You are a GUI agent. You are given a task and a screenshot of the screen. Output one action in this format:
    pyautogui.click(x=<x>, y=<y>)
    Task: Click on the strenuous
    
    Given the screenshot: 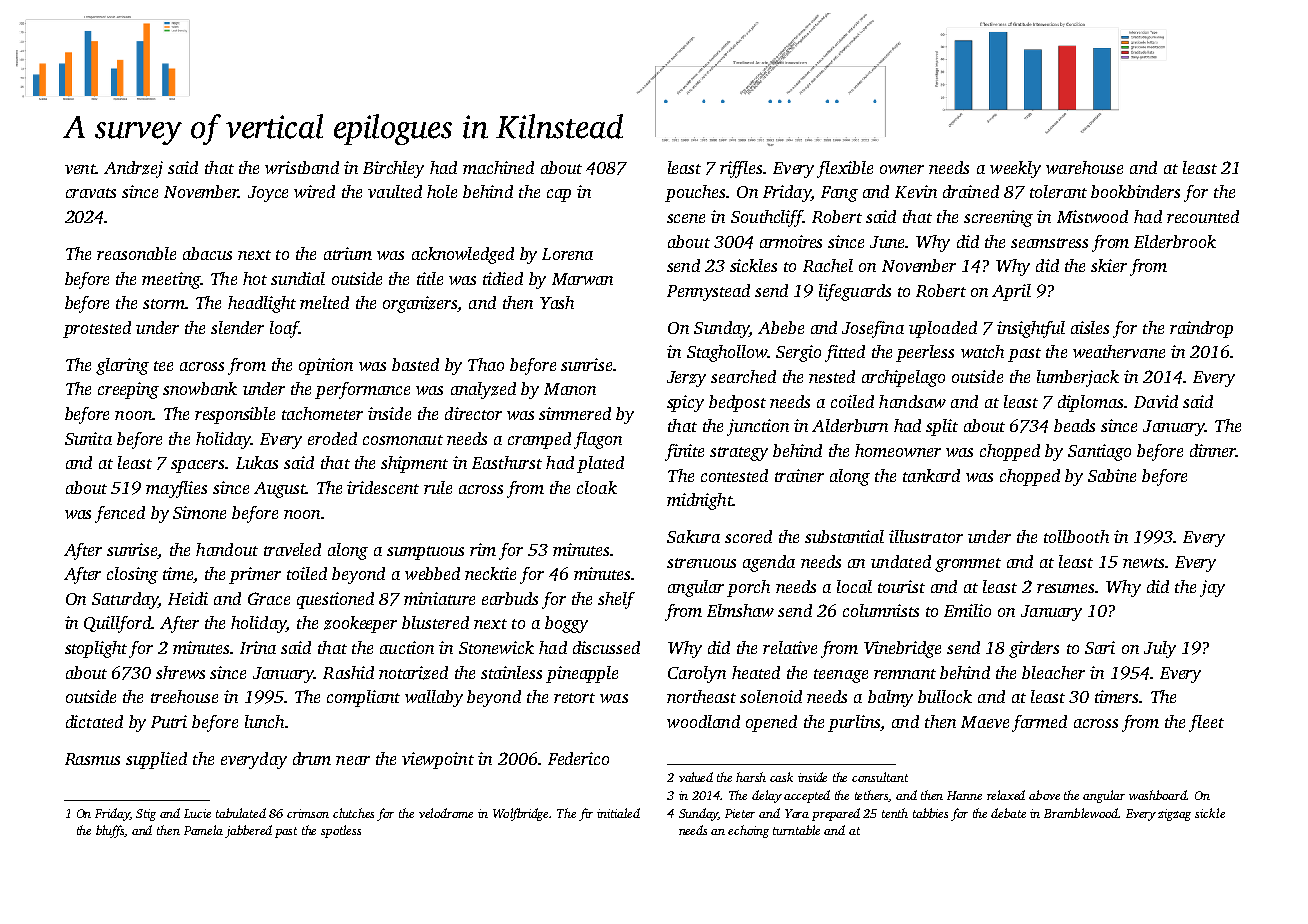 What is the action you would take?
    pyautogui.click(x=701, y=563)
